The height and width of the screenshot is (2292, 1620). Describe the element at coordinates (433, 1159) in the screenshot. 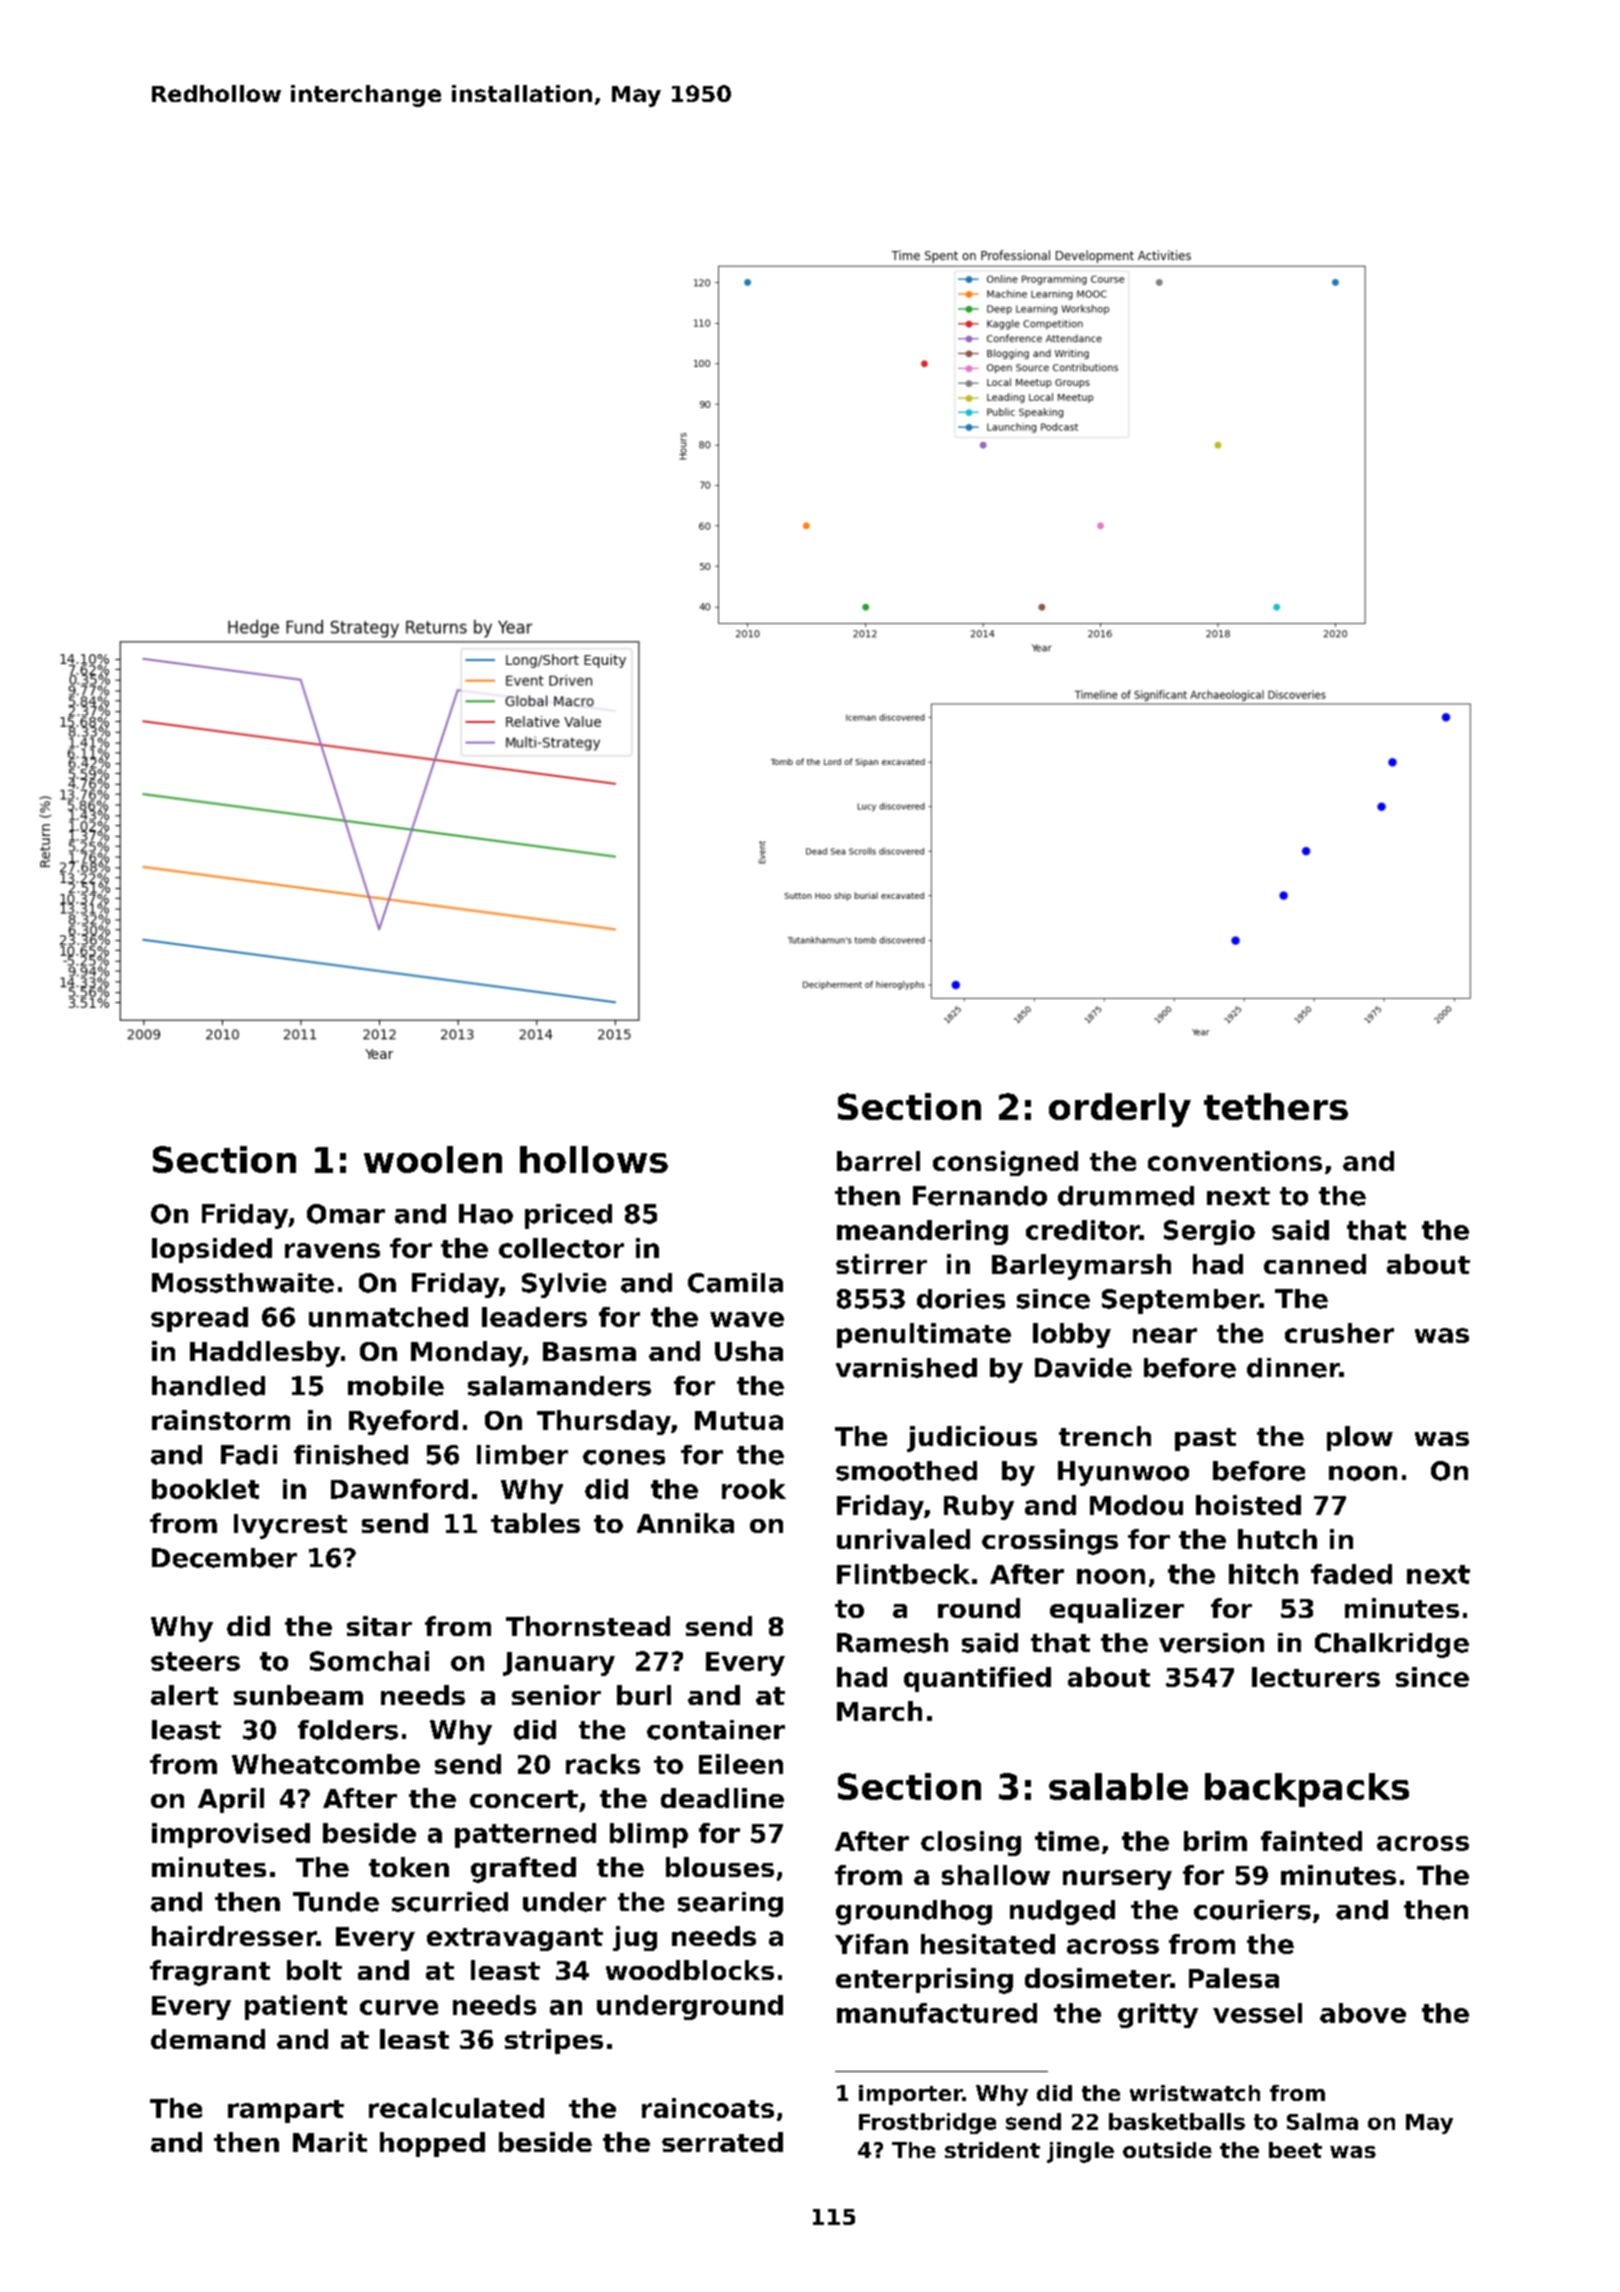

I see `woolen` at that location.
